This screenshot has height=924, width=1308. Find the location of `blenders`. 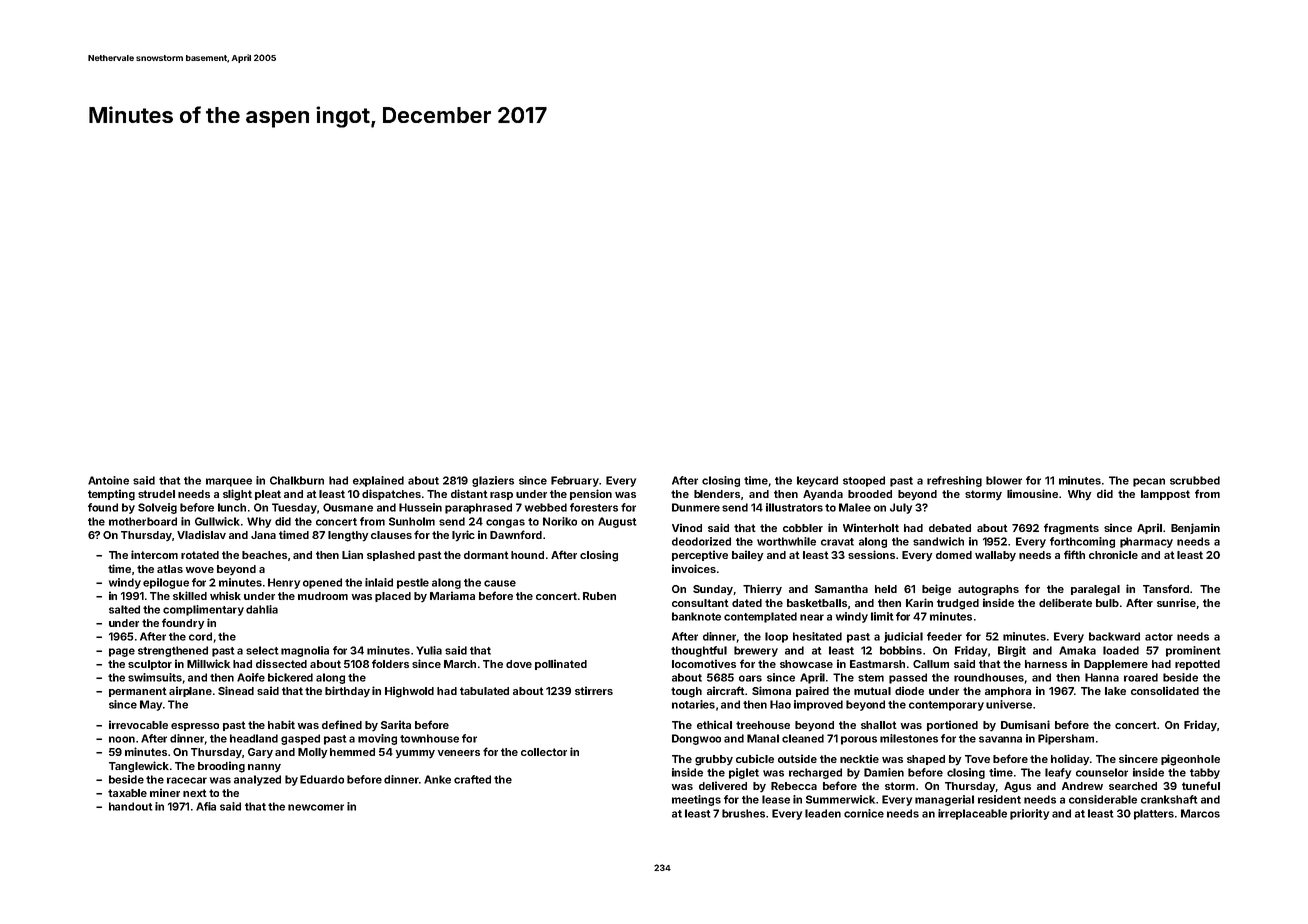

blenders is located at coordinates (717, 494).
